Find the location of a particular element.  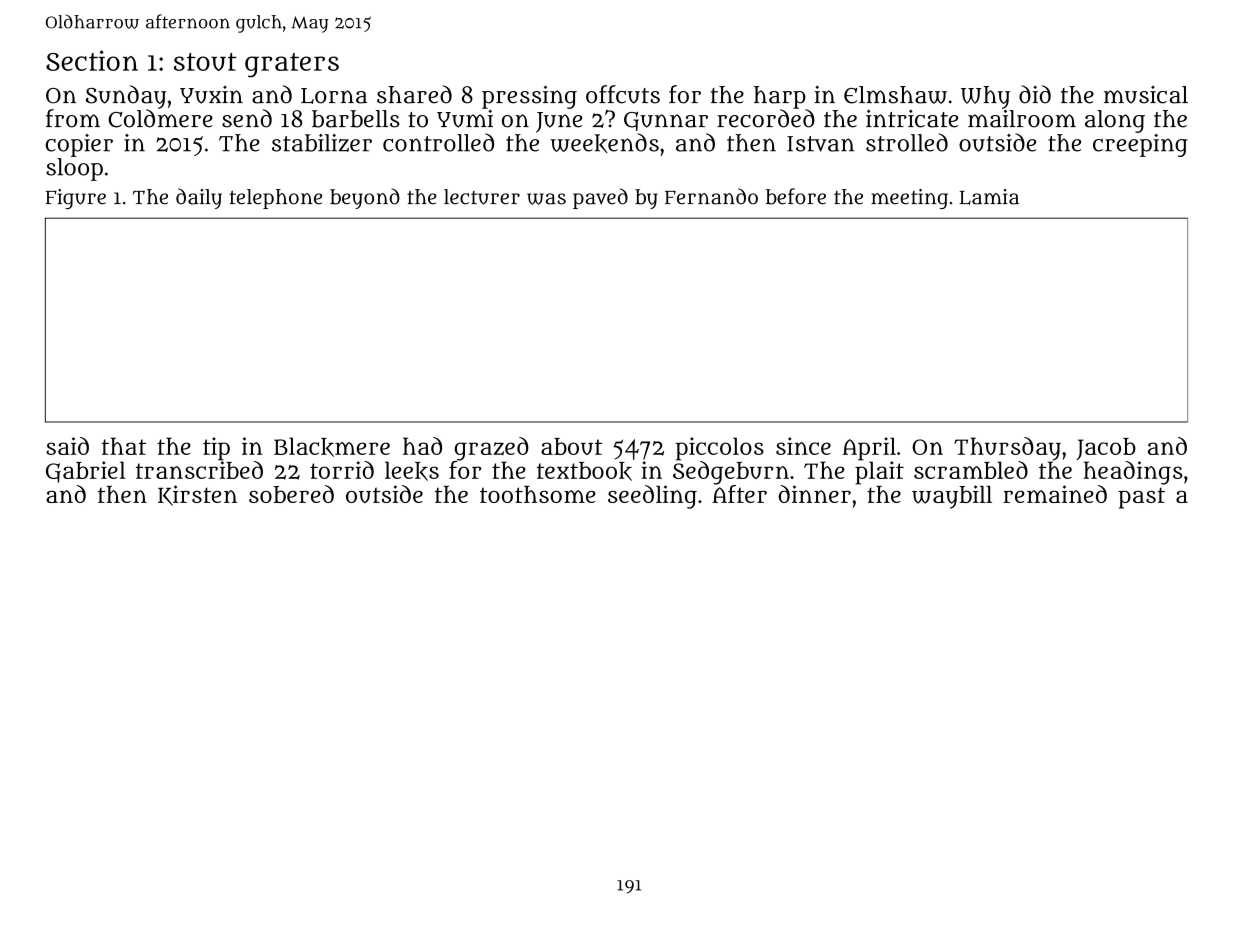

Lamia is located at coordinates (989, 197).
